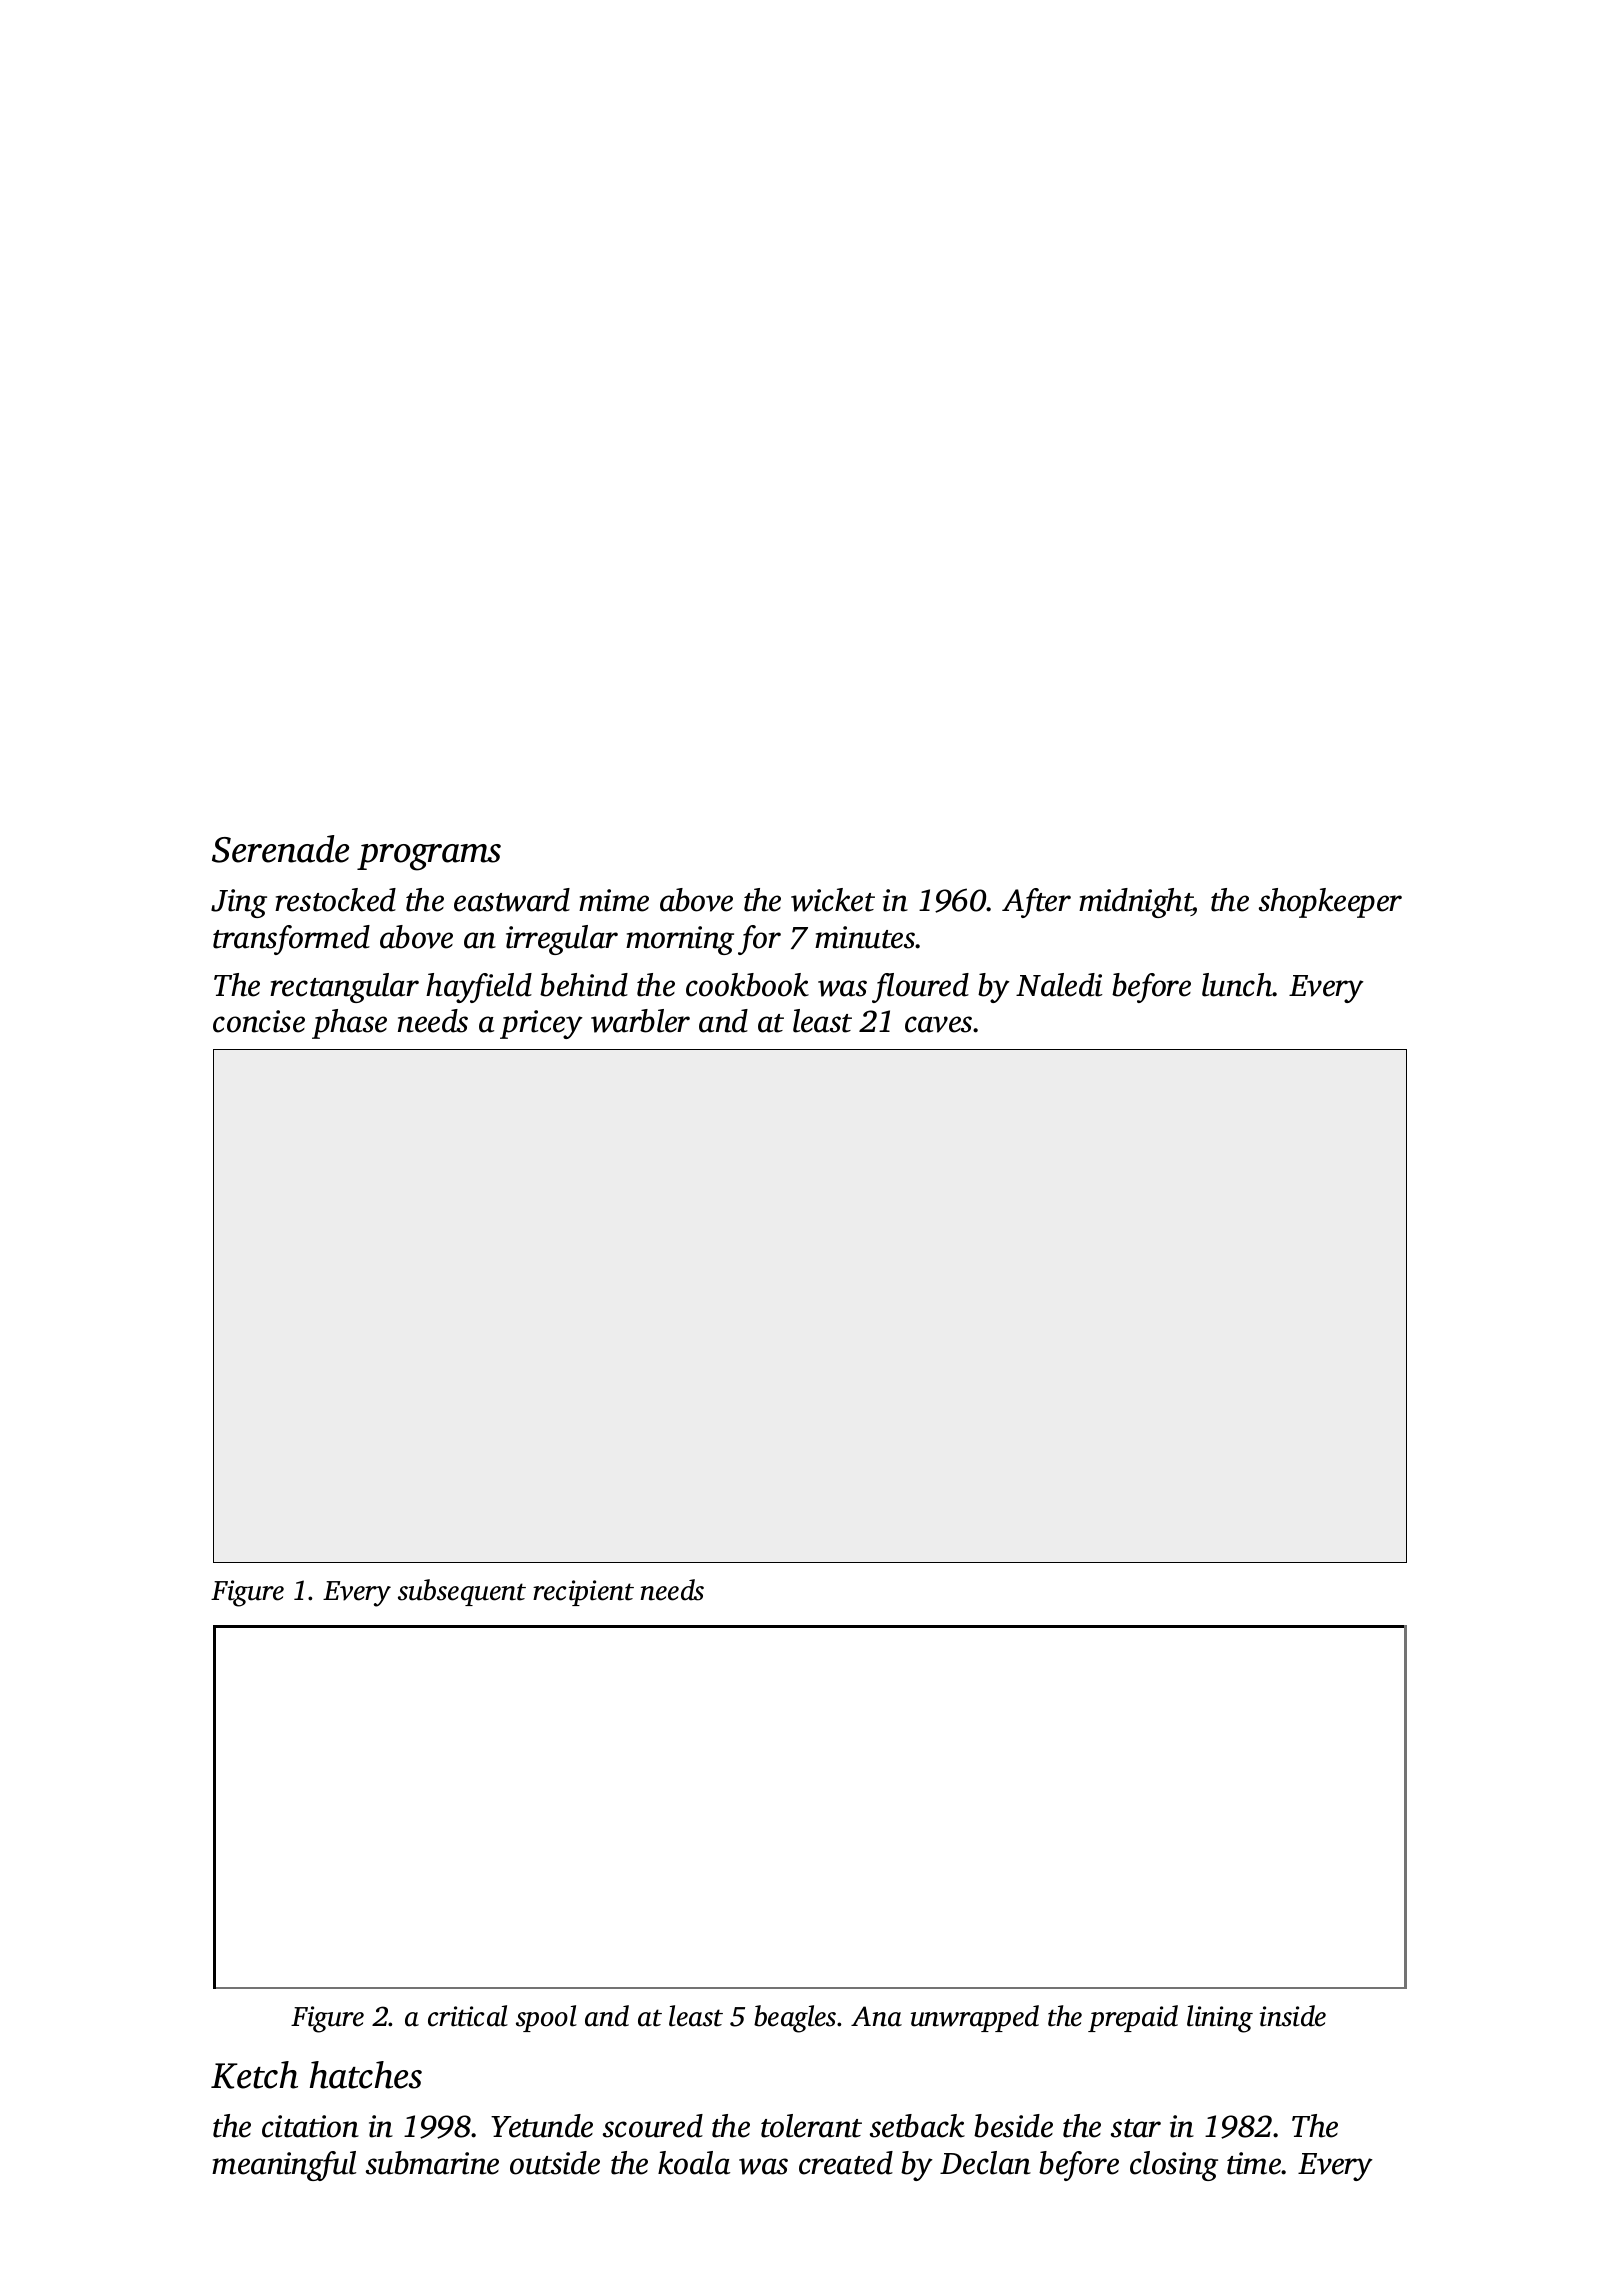 The height and width of the document is (2292, 1620). What do you see at coordinates (1237, 985) in the document?
I see `lunch` at bounding box center [1237, 985].
